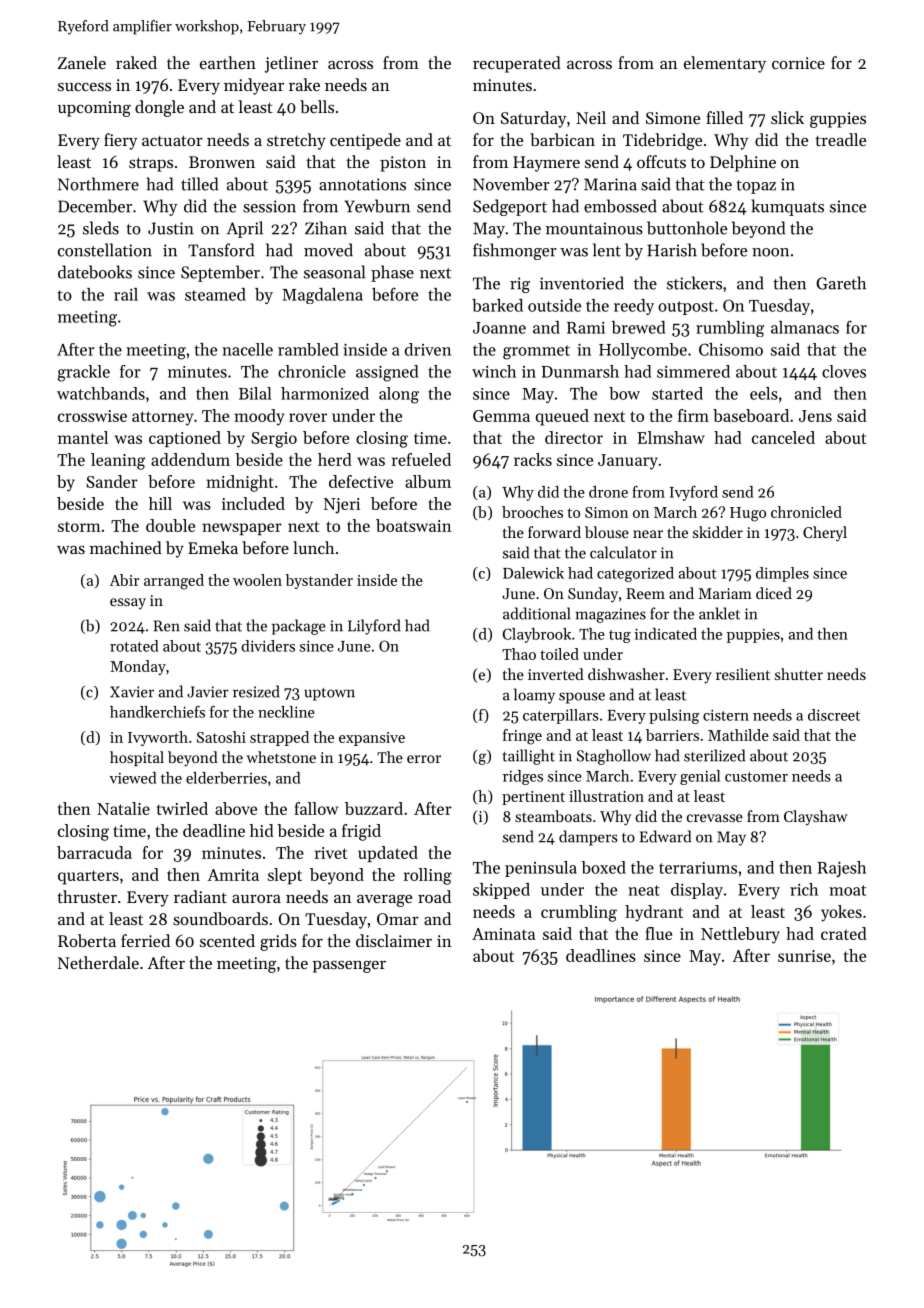 This screenshot has width=924, height=1308. What do you see at coordinates (774, 593) in the screenshot?
I see `diced` at bounding box center [774, 593].
